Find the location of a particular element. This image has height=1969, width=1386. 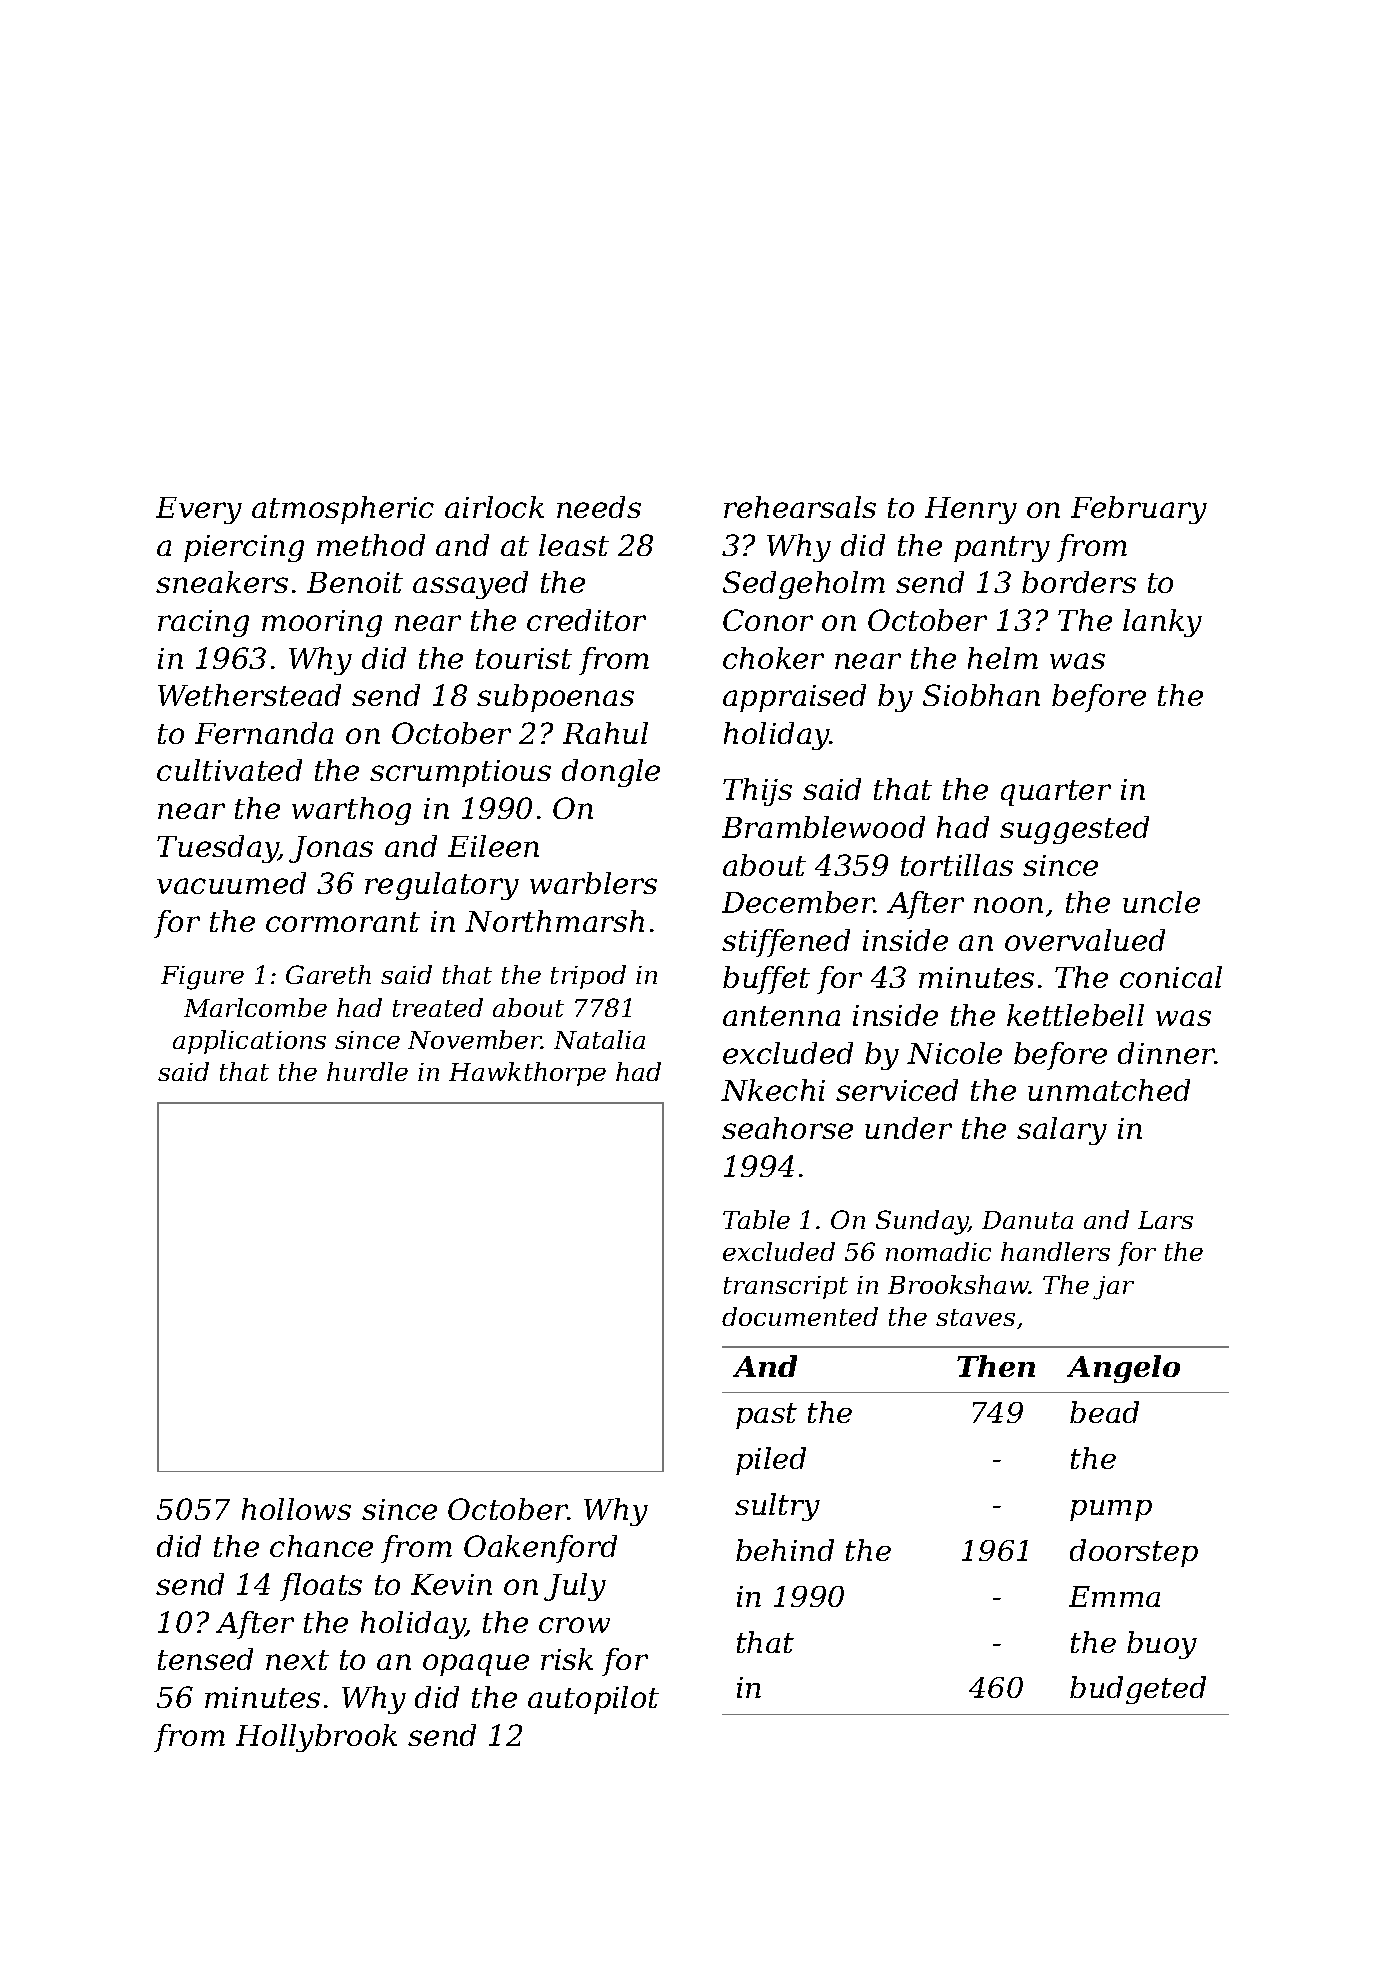

documented is located at coordinates (800, 1316).
